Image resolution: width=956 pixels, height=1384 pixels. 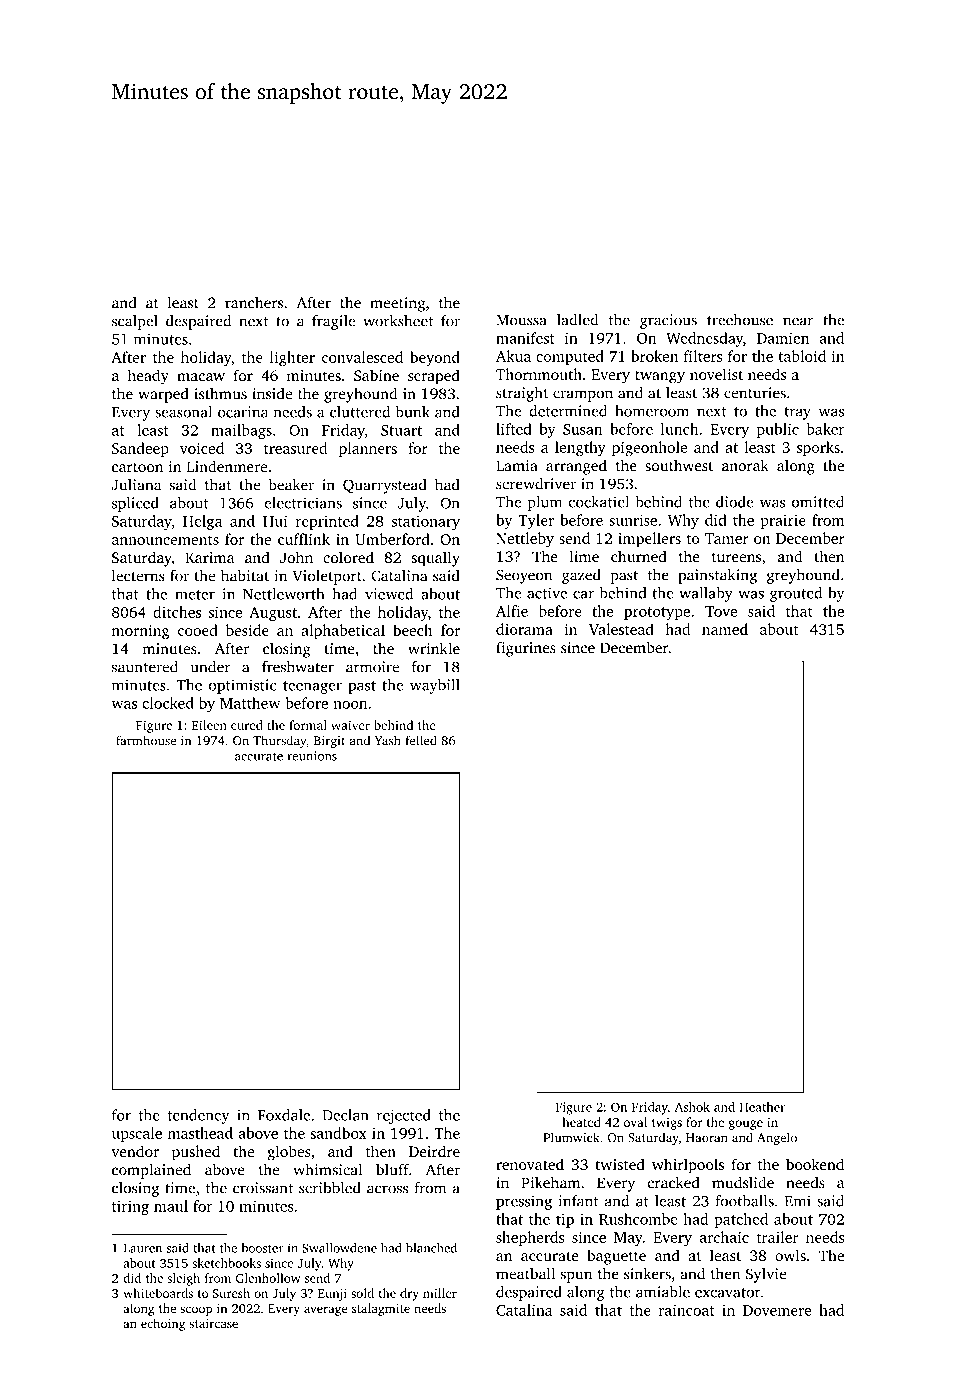 What do you see at coordinates (145, 667) in the screenshot?
I see `sauntered` at bounding box center [145, 667].
